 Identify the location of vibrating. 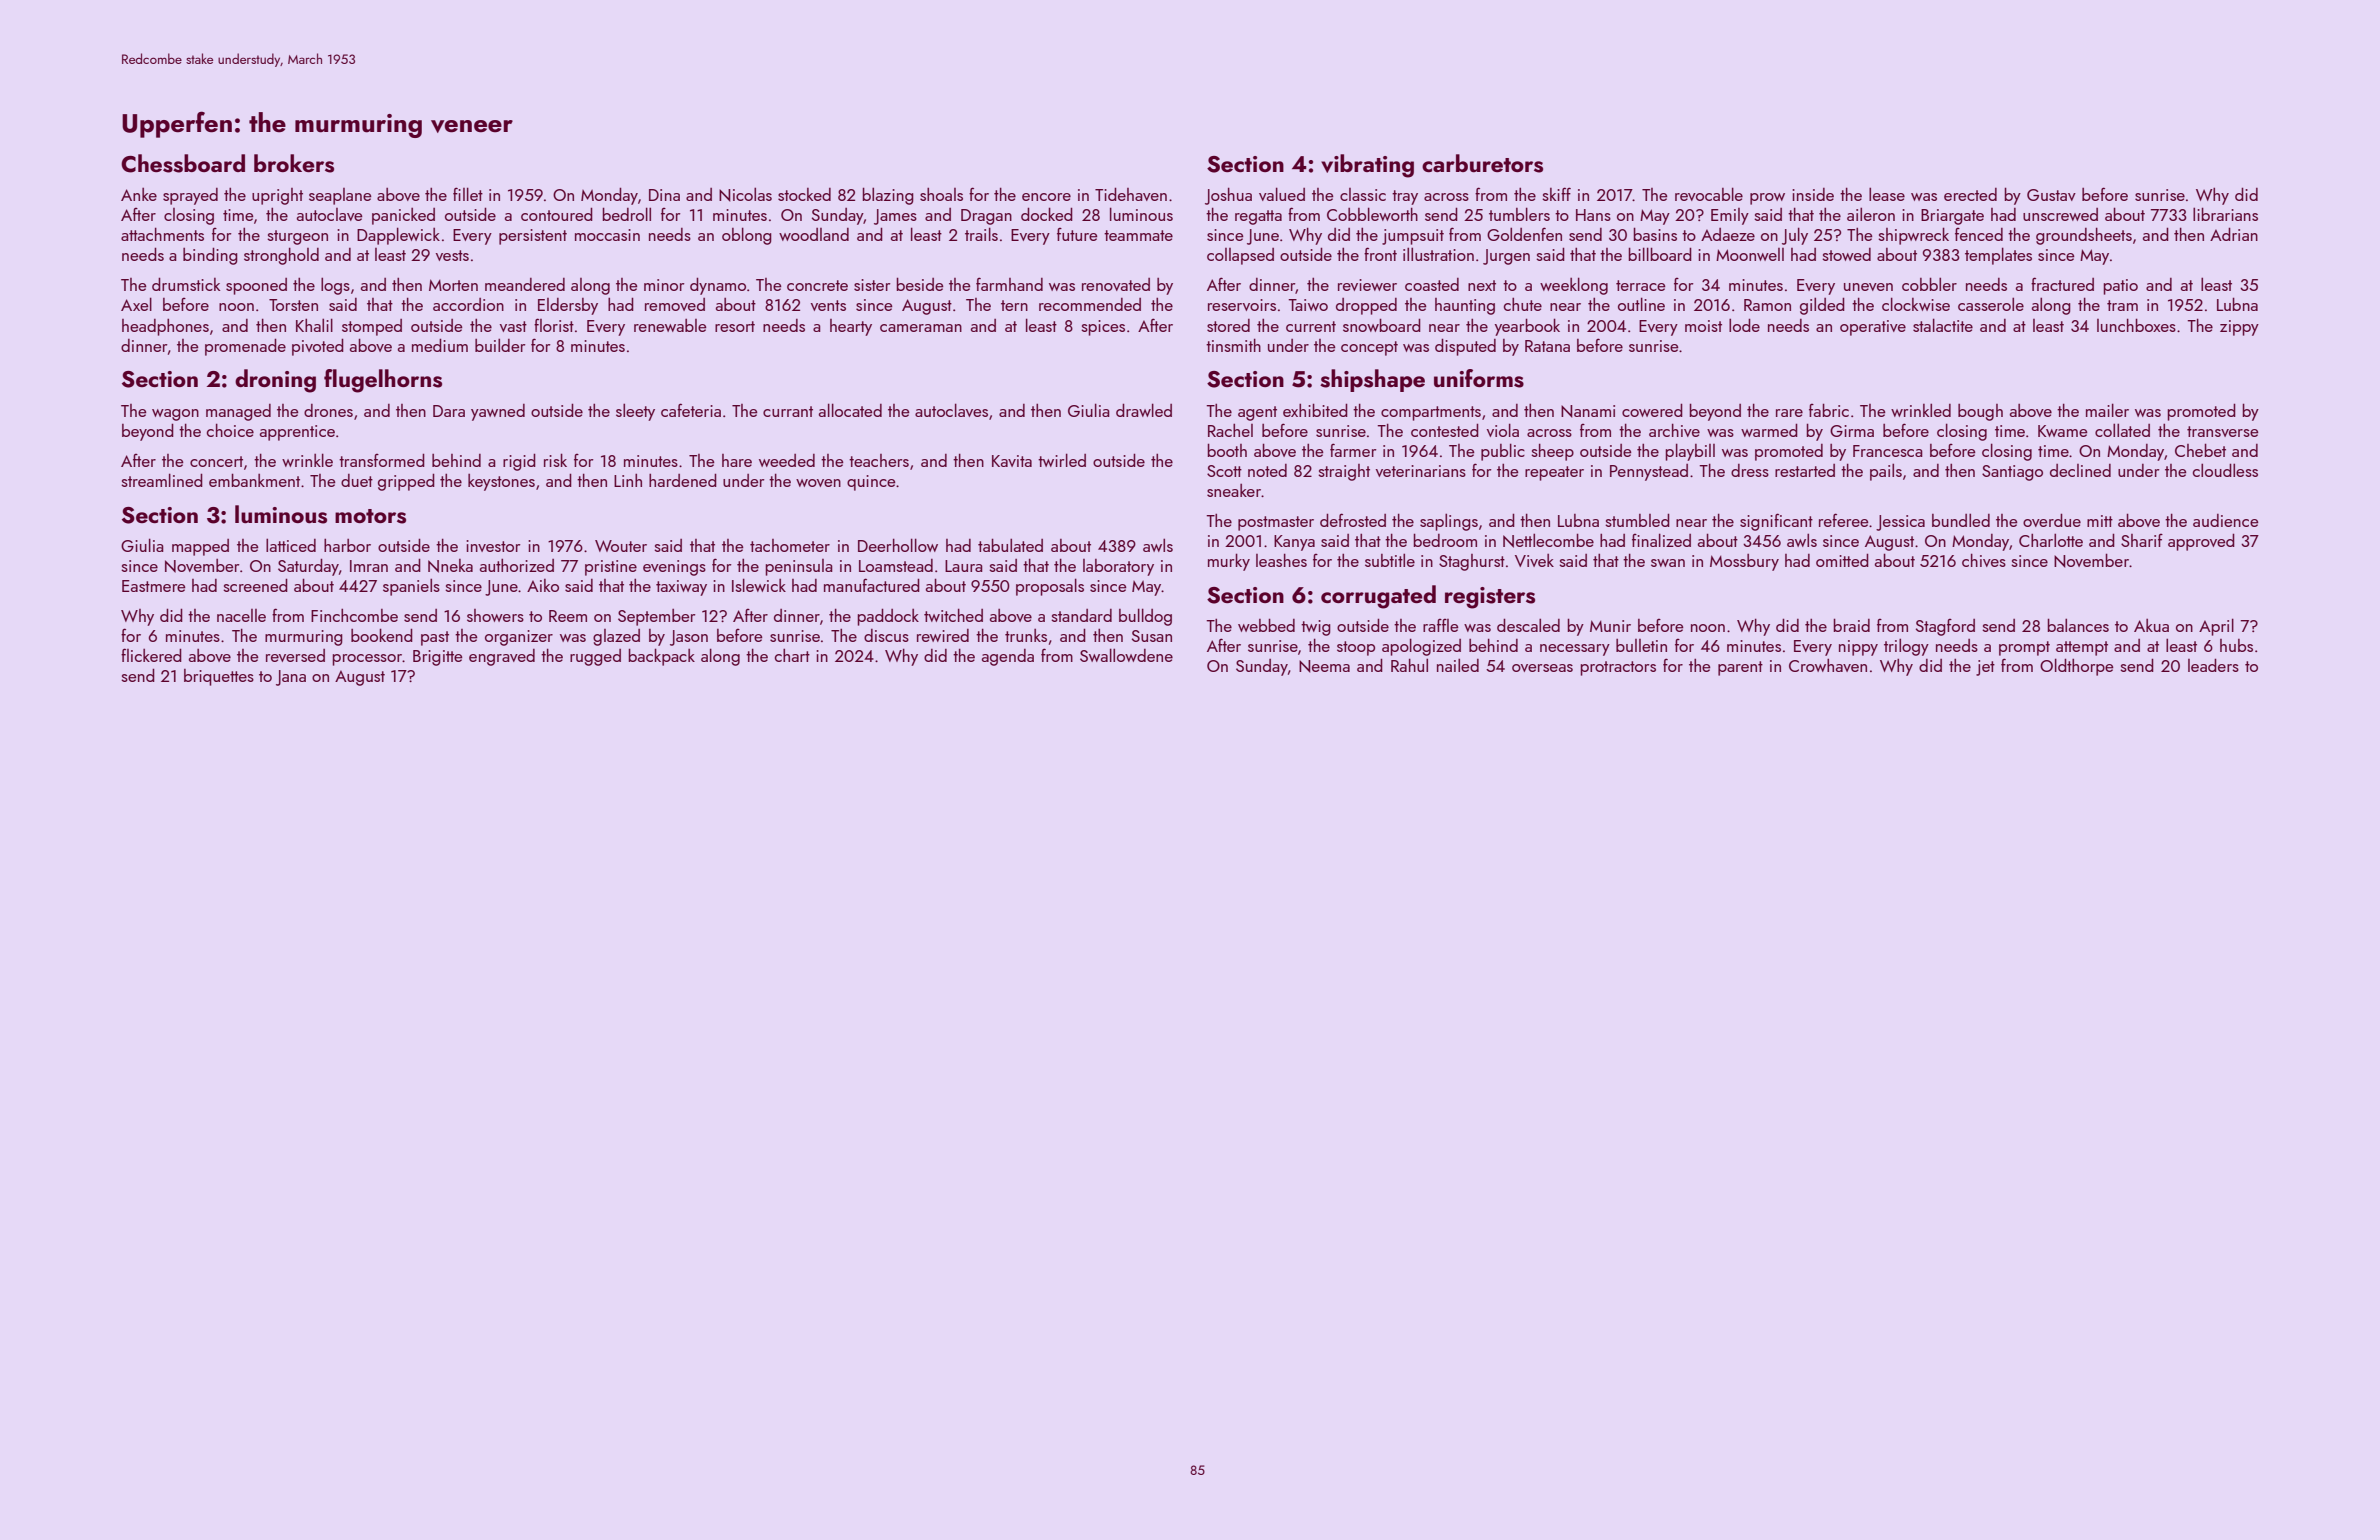
(1367, 166).
